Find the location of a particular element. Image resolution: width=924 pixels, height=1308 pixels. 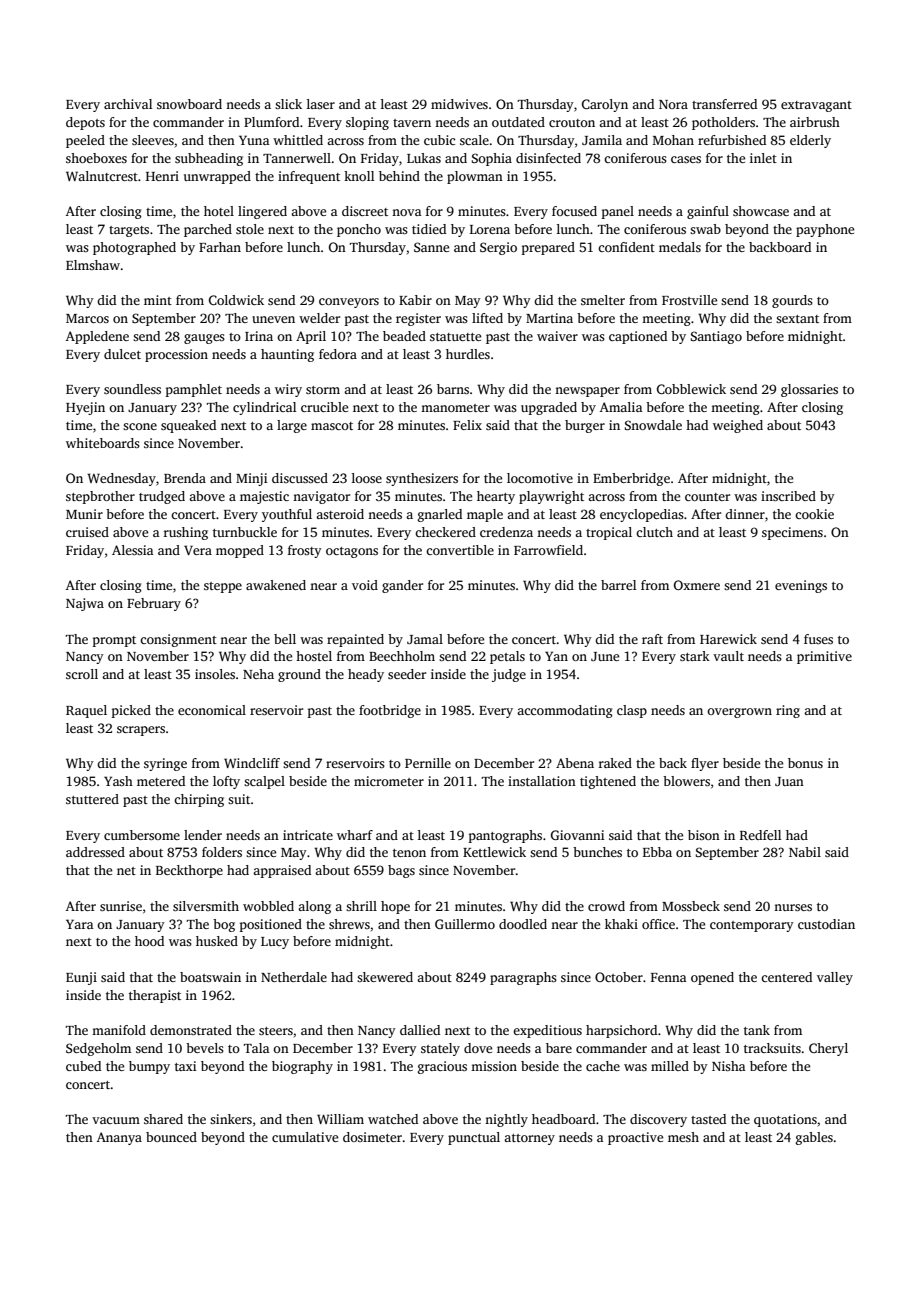

Farrowfield is located at coordinates (548, 550).
